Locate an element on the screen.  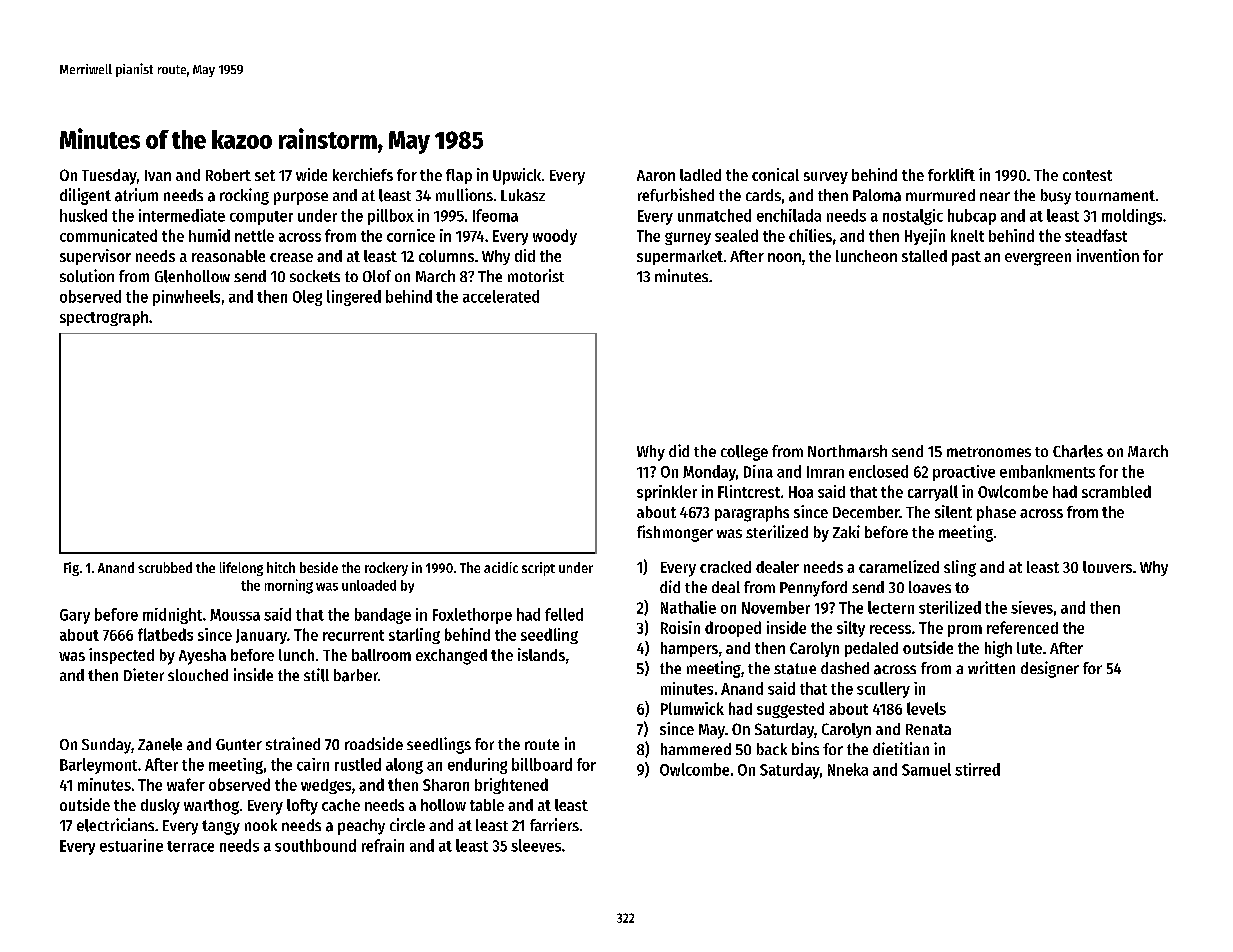
nook is located at coordinates (261, 825).
